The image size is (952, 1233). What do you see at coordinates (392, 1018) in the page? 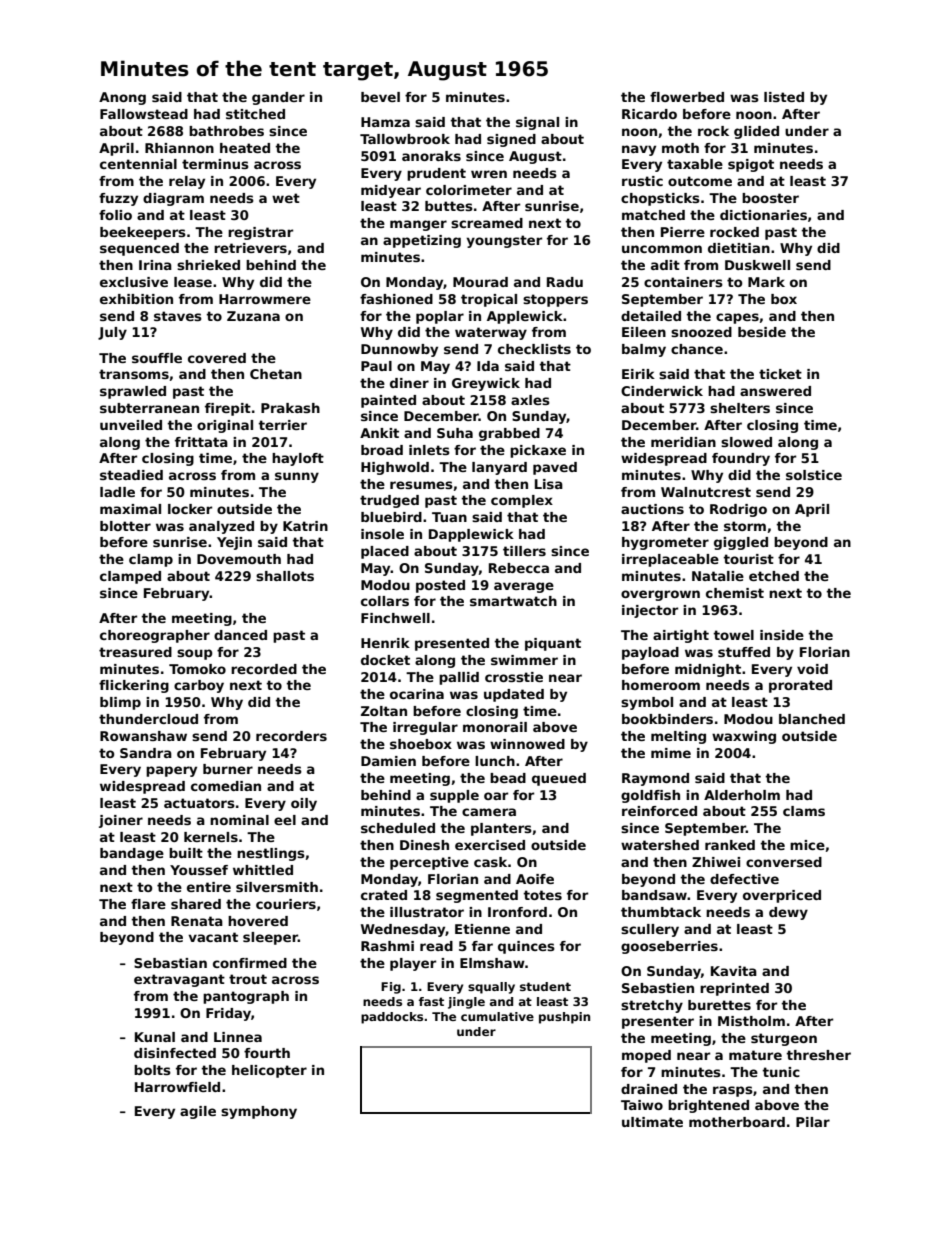
I see `paddocks` at bounding box center [392, 1018].
